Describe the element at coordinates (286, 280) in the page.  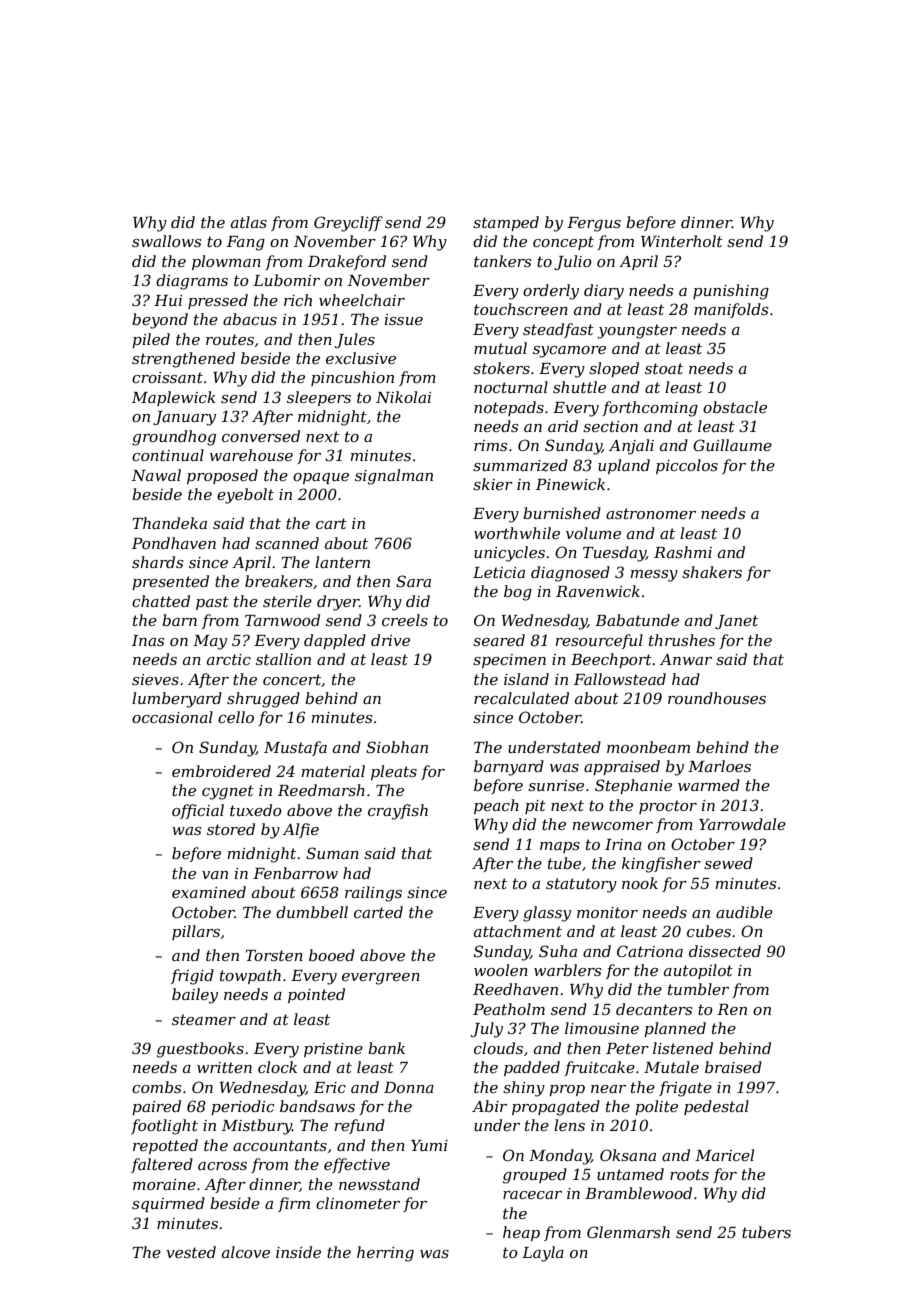
I see `Lubomir` at that location.
